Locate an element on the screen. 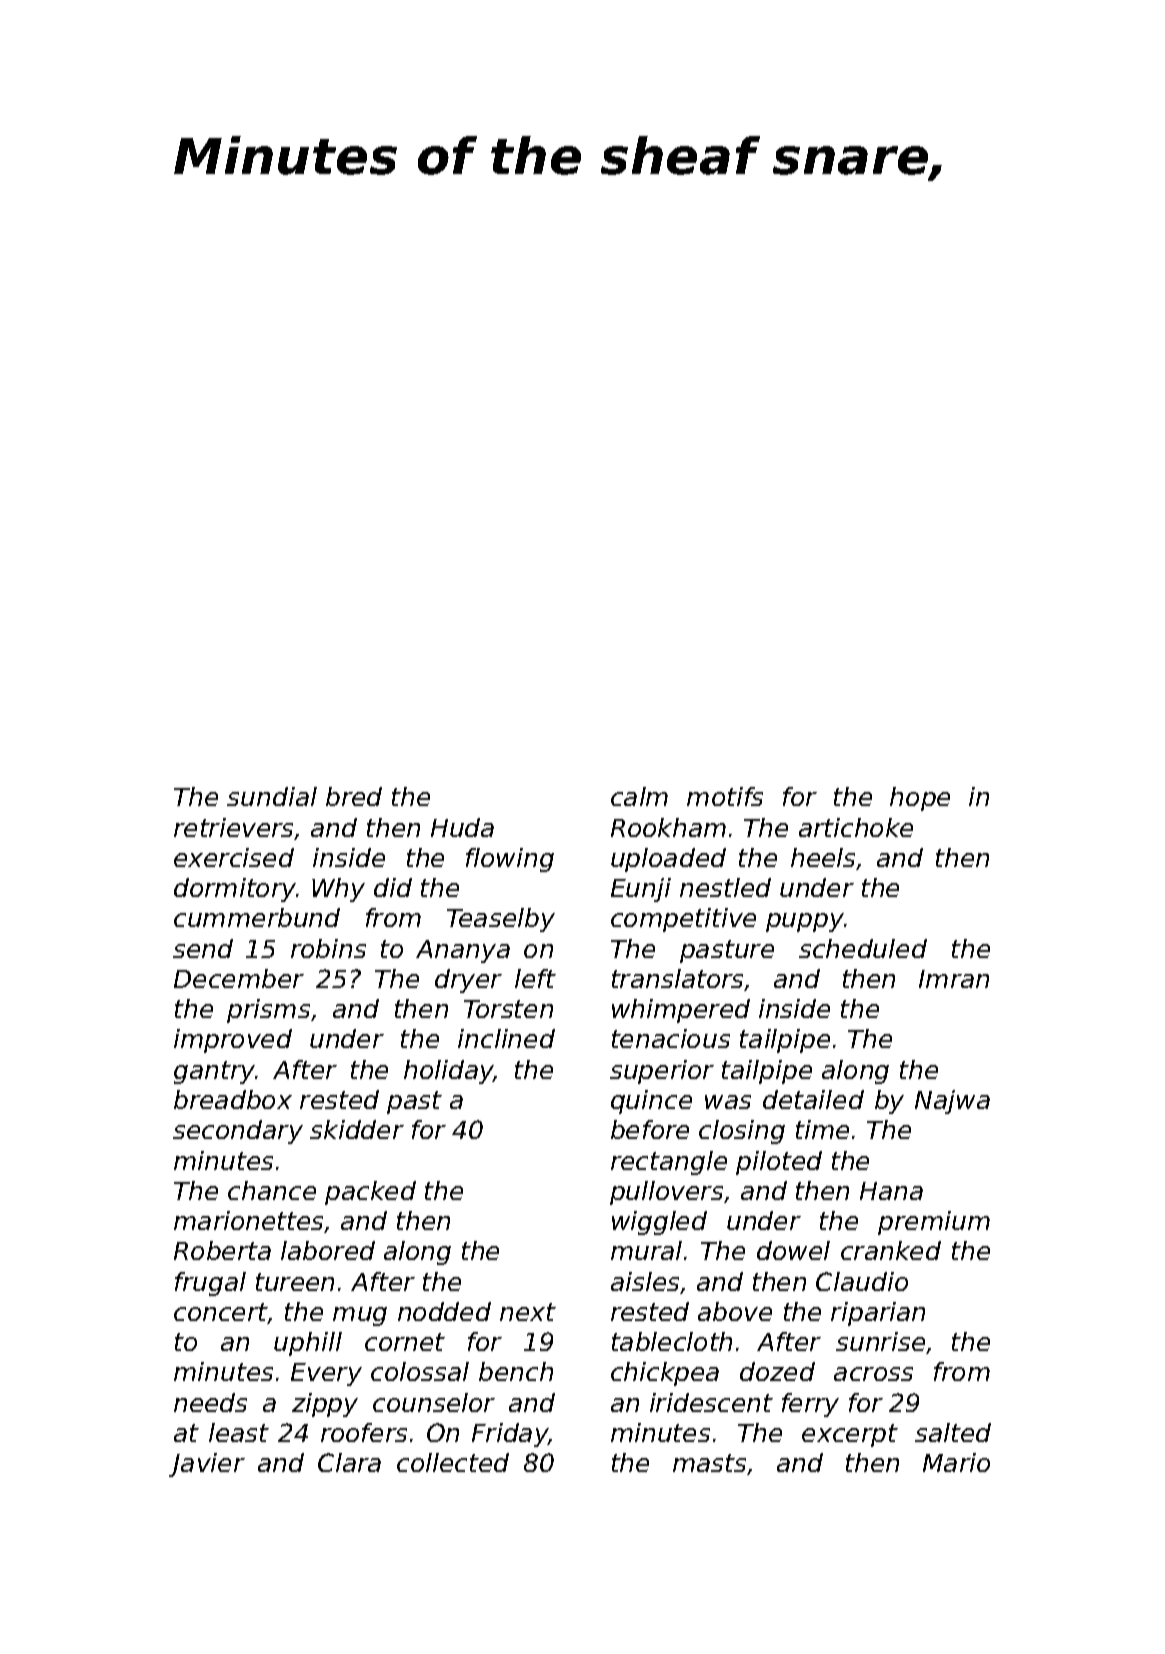 The height and width of the screenshot is (1654, 1165). prisms is located at coordinates (268, 1011).
